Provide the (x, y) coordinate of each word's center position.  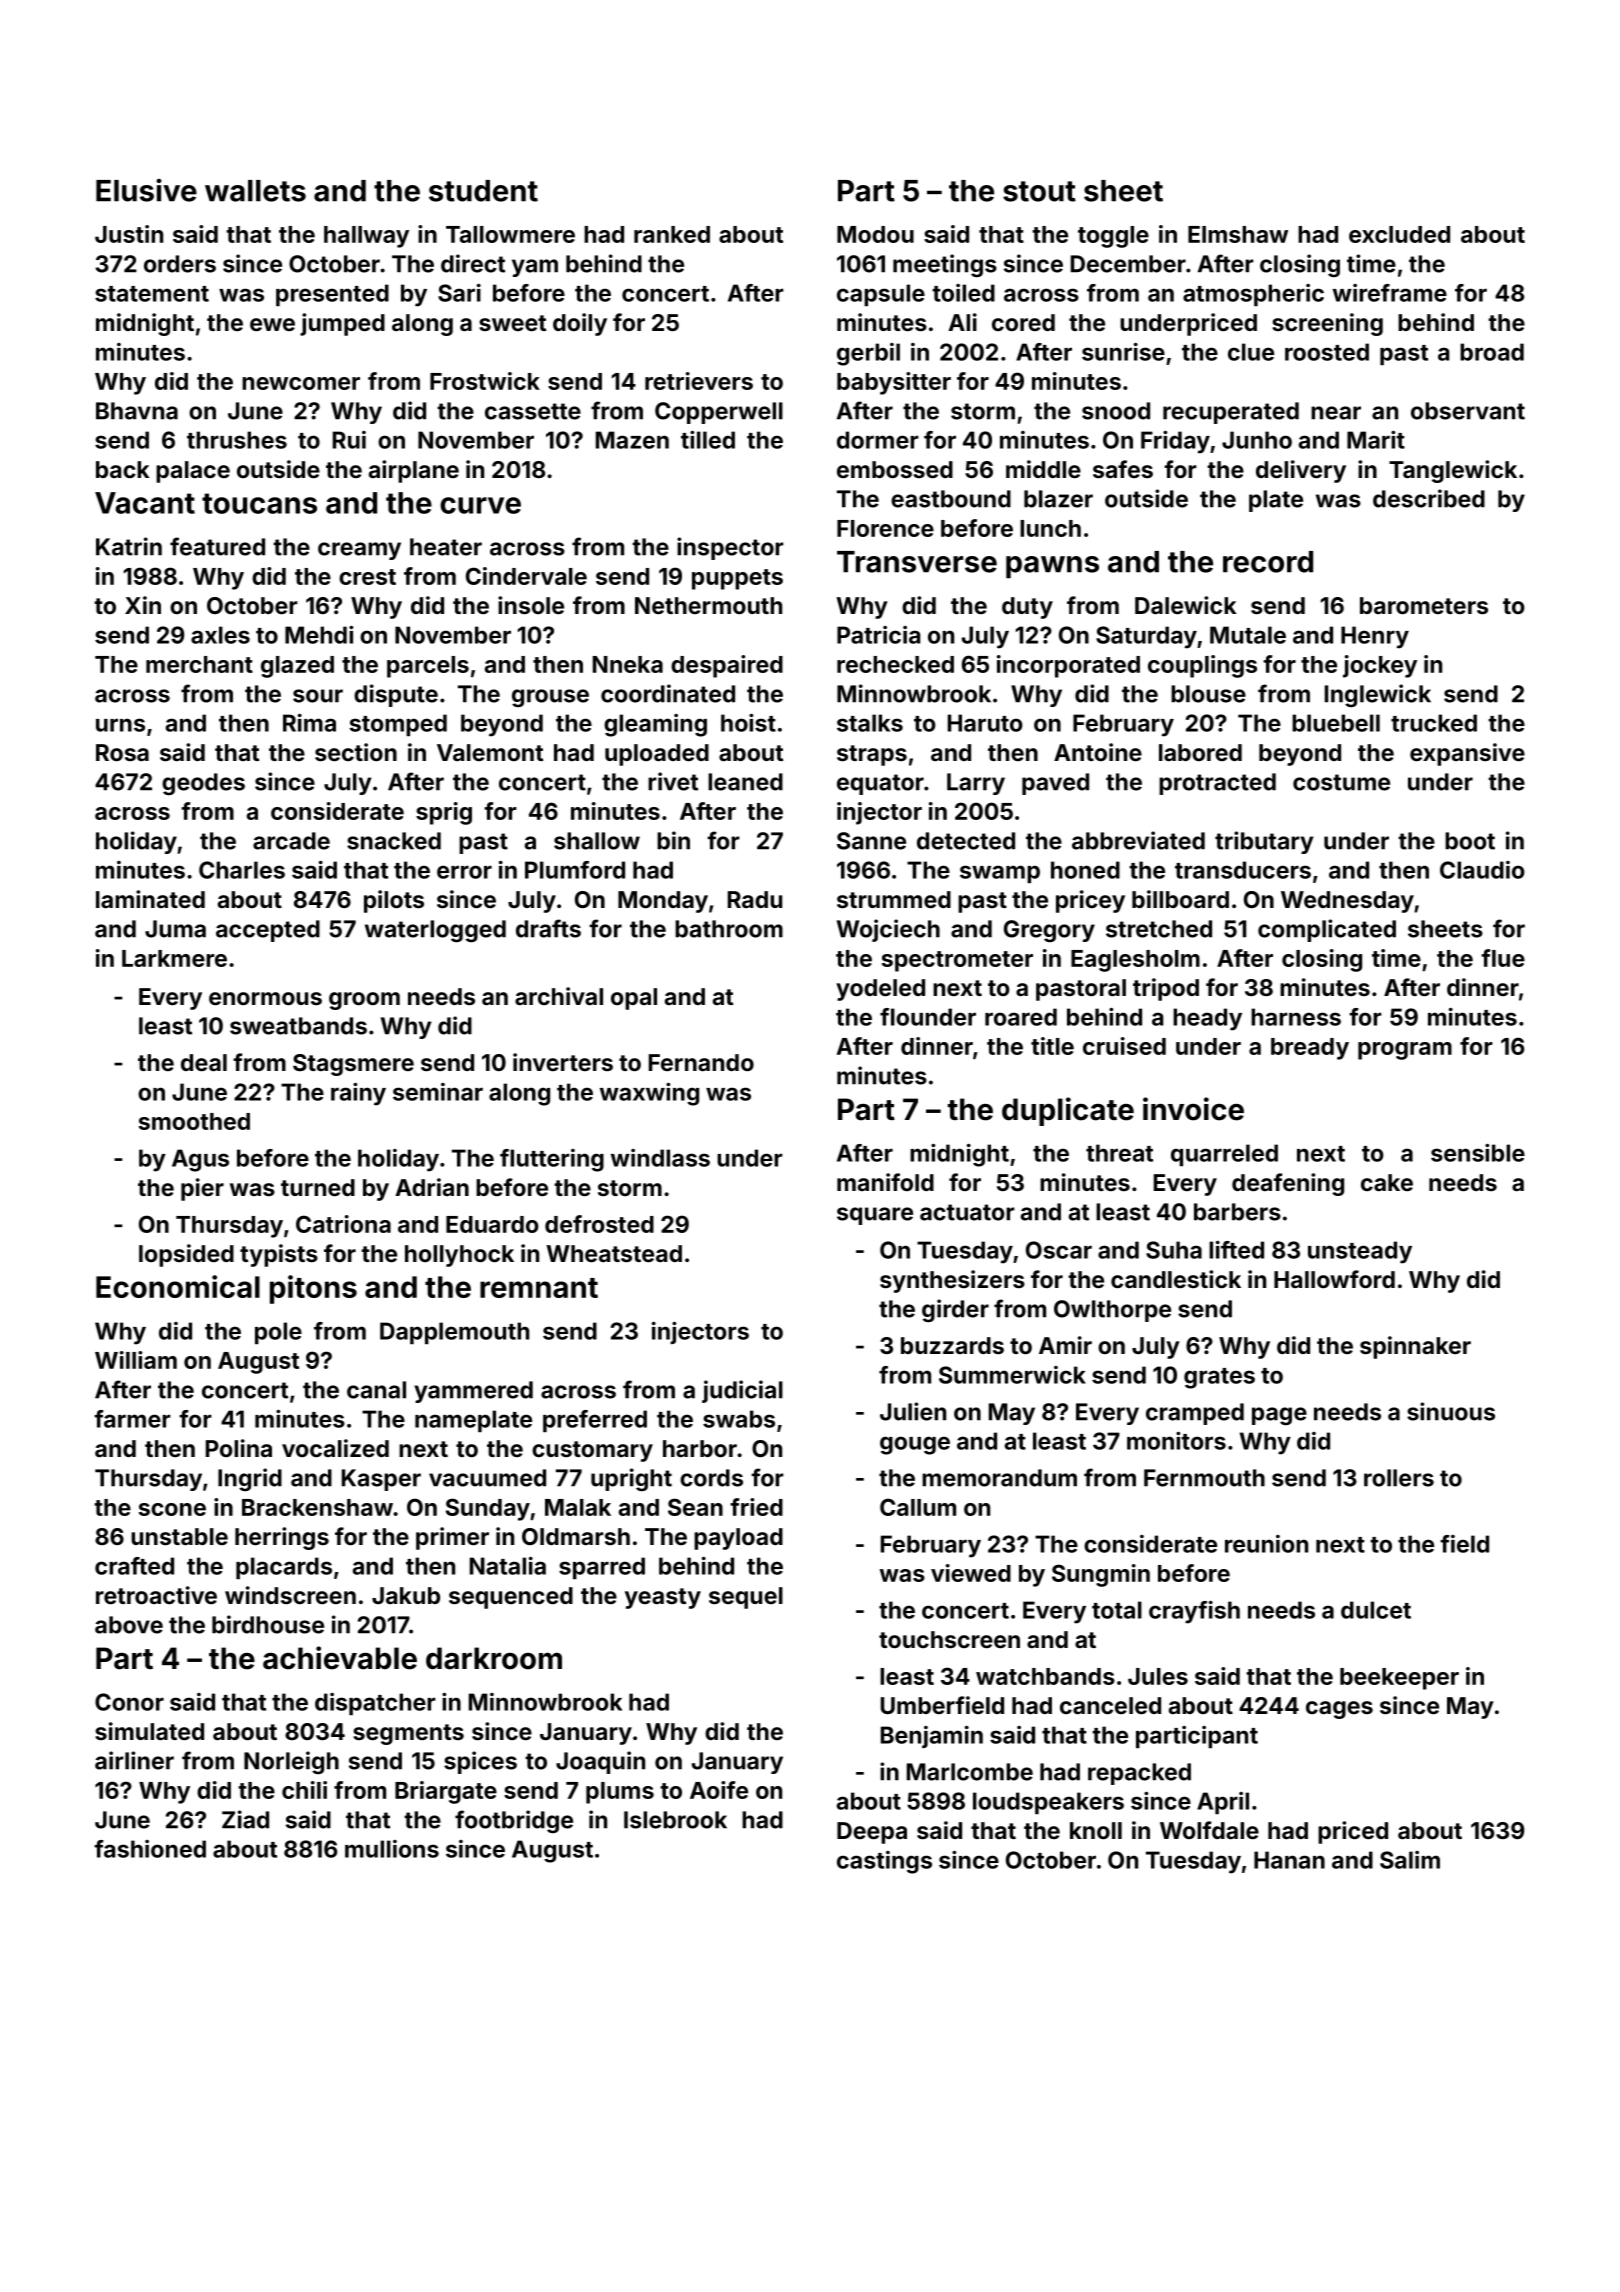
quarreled (1224, 1155)
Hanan (1289, 1860)
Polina (239, 1448)
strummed (894, 899)
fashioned (150, 1849)
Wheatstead (614, 1253)
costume (1341, 782)
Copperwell (719, 413)
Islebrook (675, 1820)
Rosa (122, 752)
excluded (1399, 234)
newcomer (301, 383)
